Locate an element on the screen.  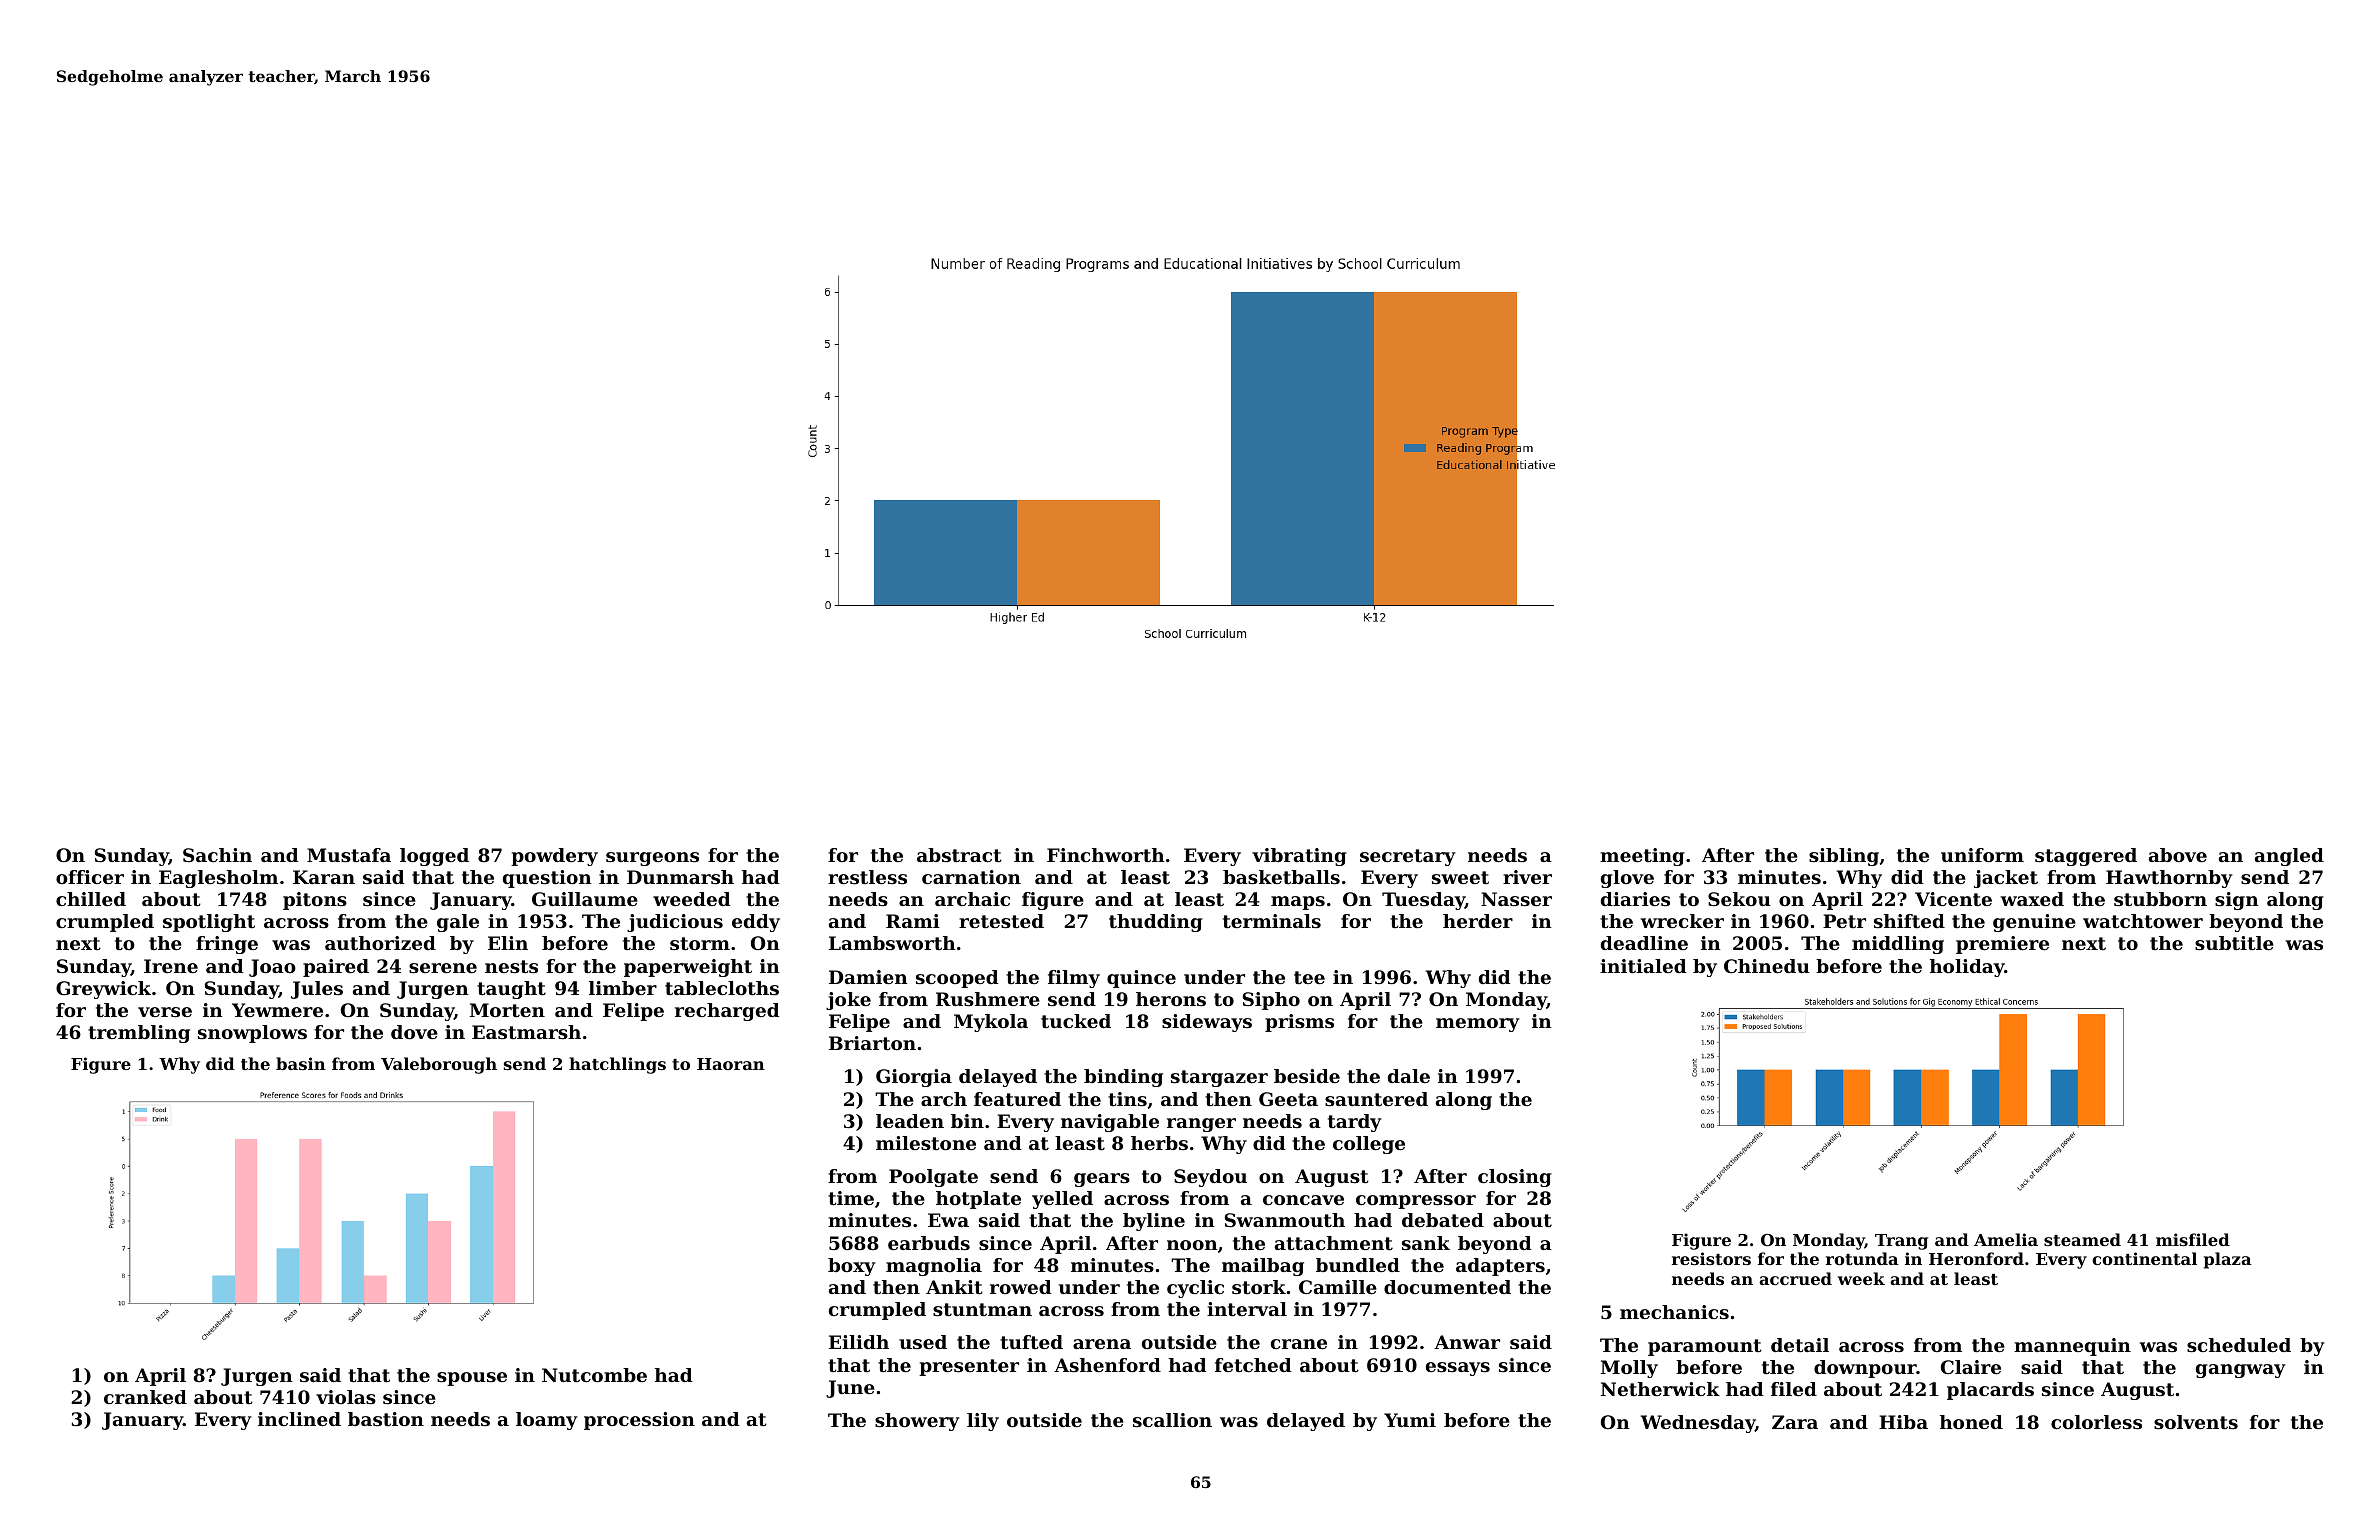
logged is located at coordinates (434, 857).
